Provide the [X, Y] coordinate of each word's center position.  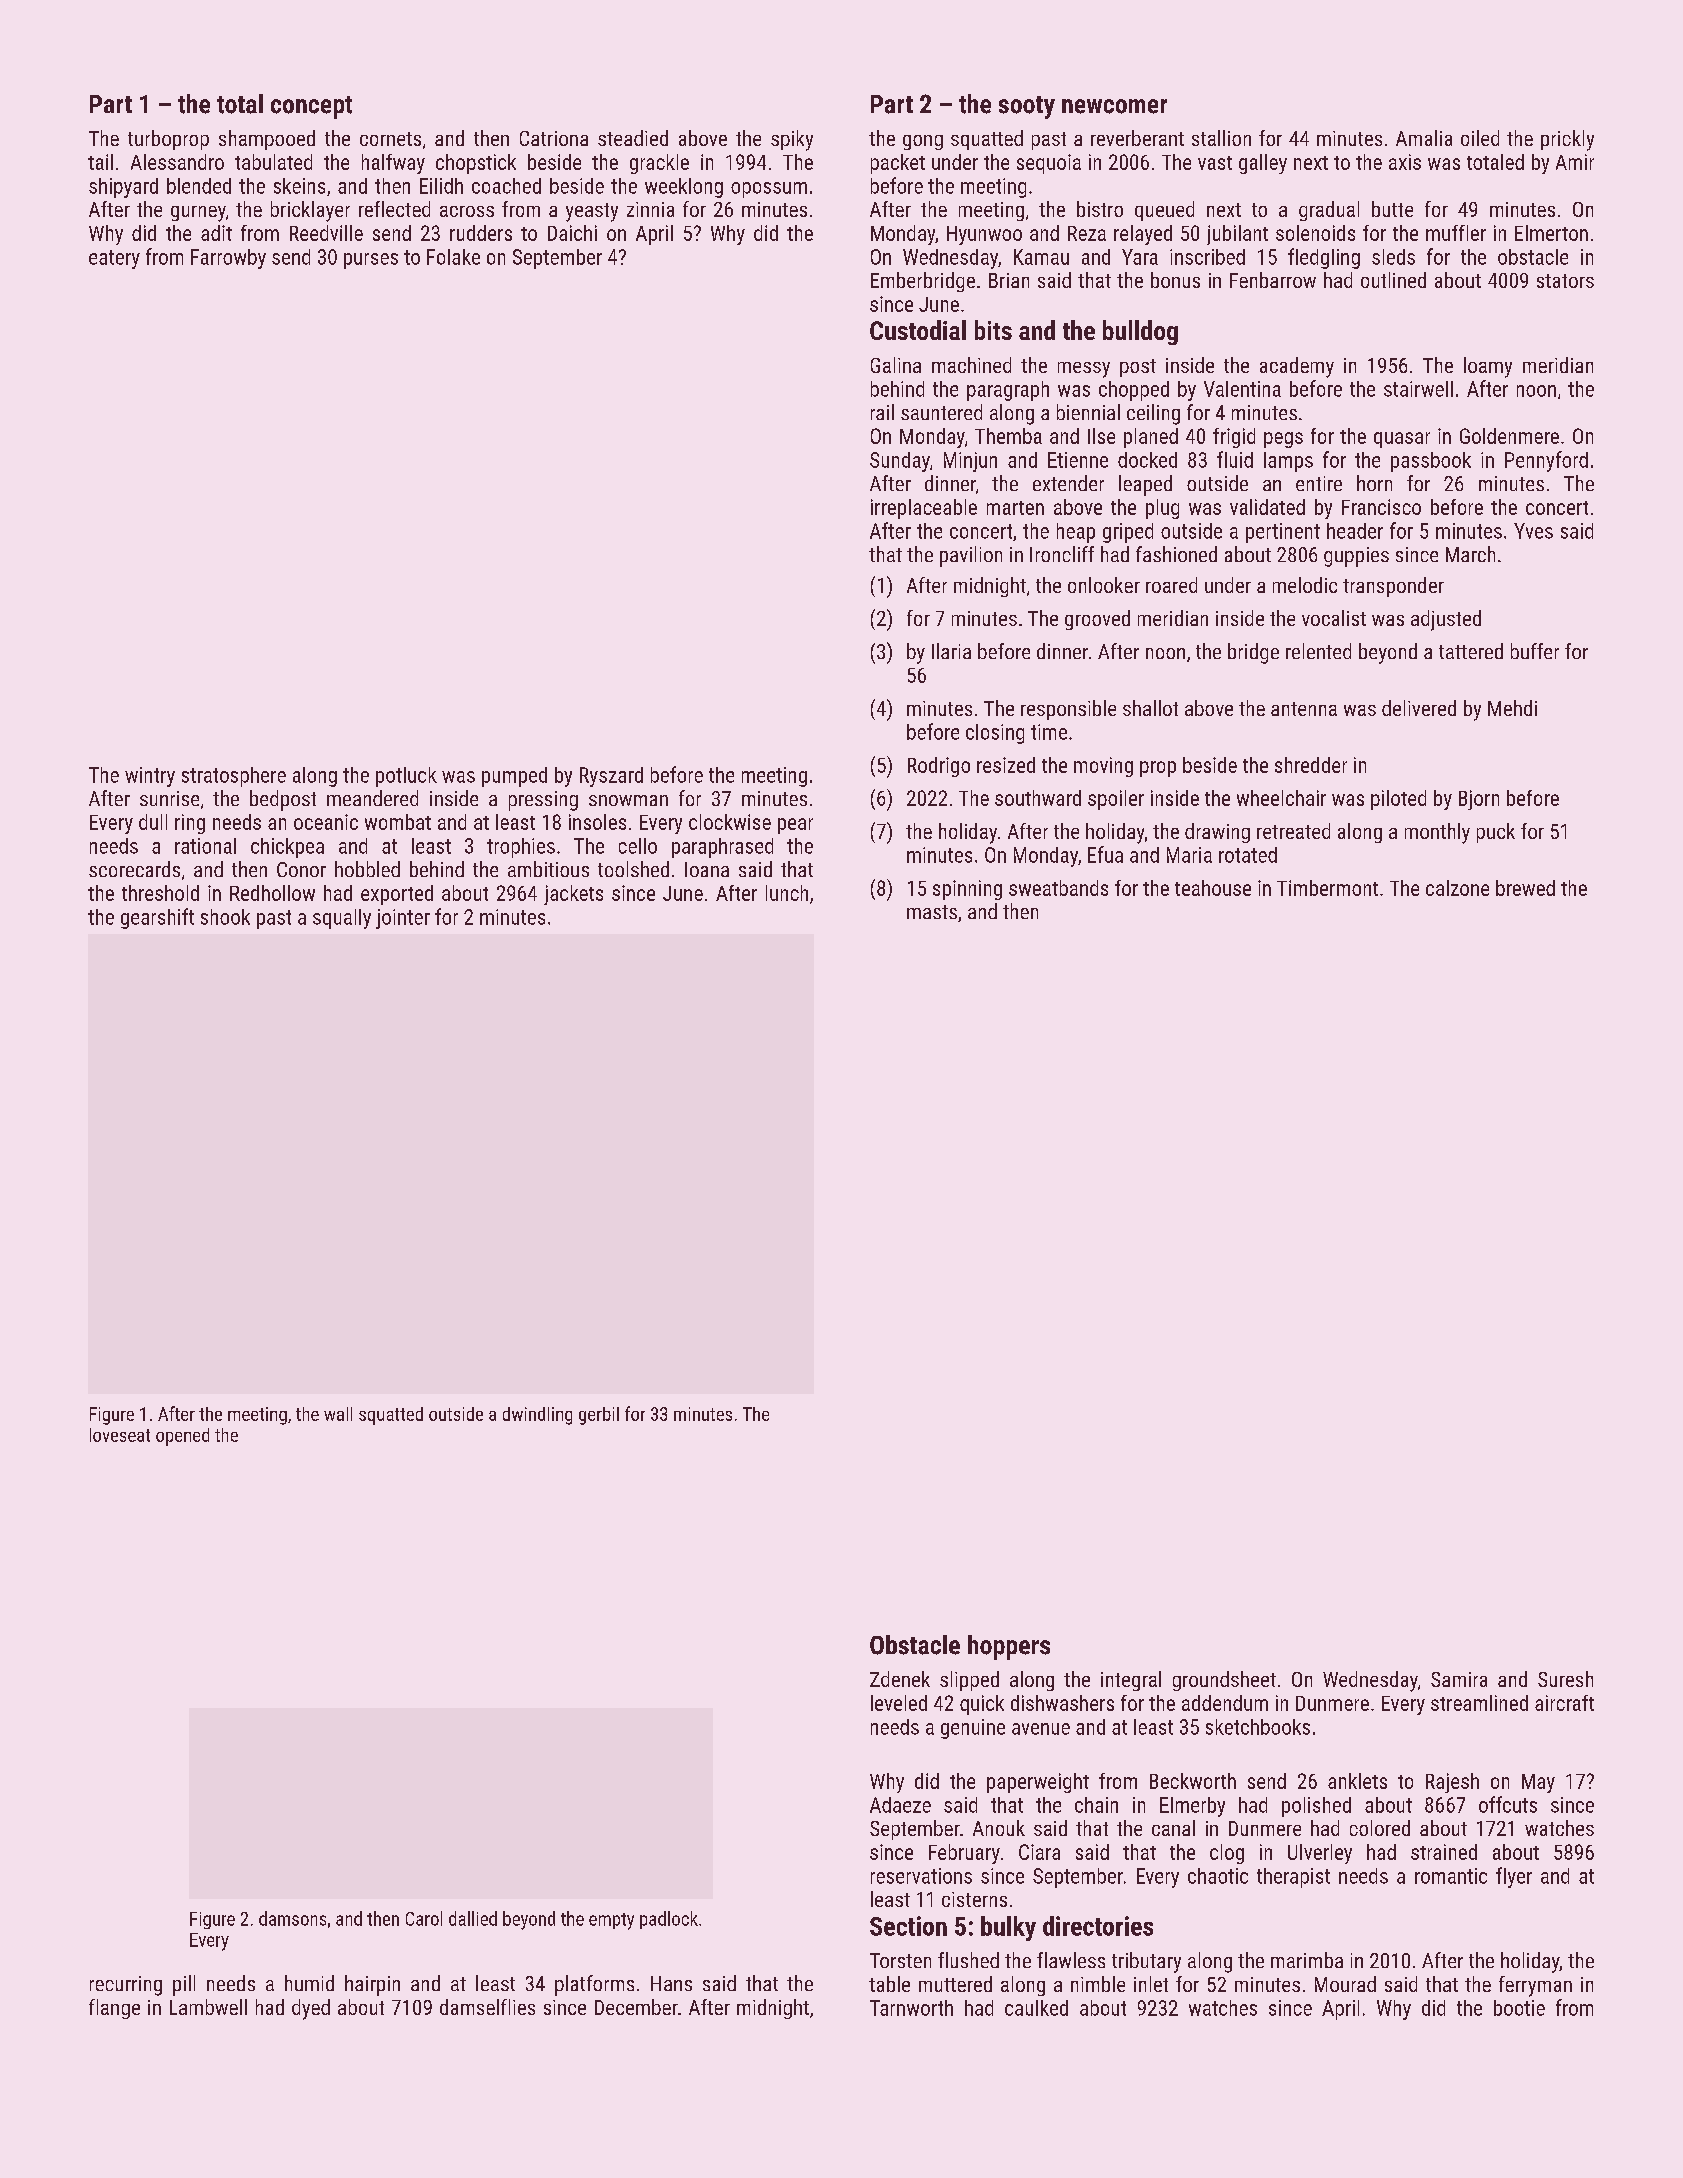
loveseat [120, 1435]
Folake [453, 257]
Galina [896, 365]
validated [1267, 507]
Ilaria [951, 651]
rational [205, 846]
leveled [899, 1703]
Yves [1533, 531]
